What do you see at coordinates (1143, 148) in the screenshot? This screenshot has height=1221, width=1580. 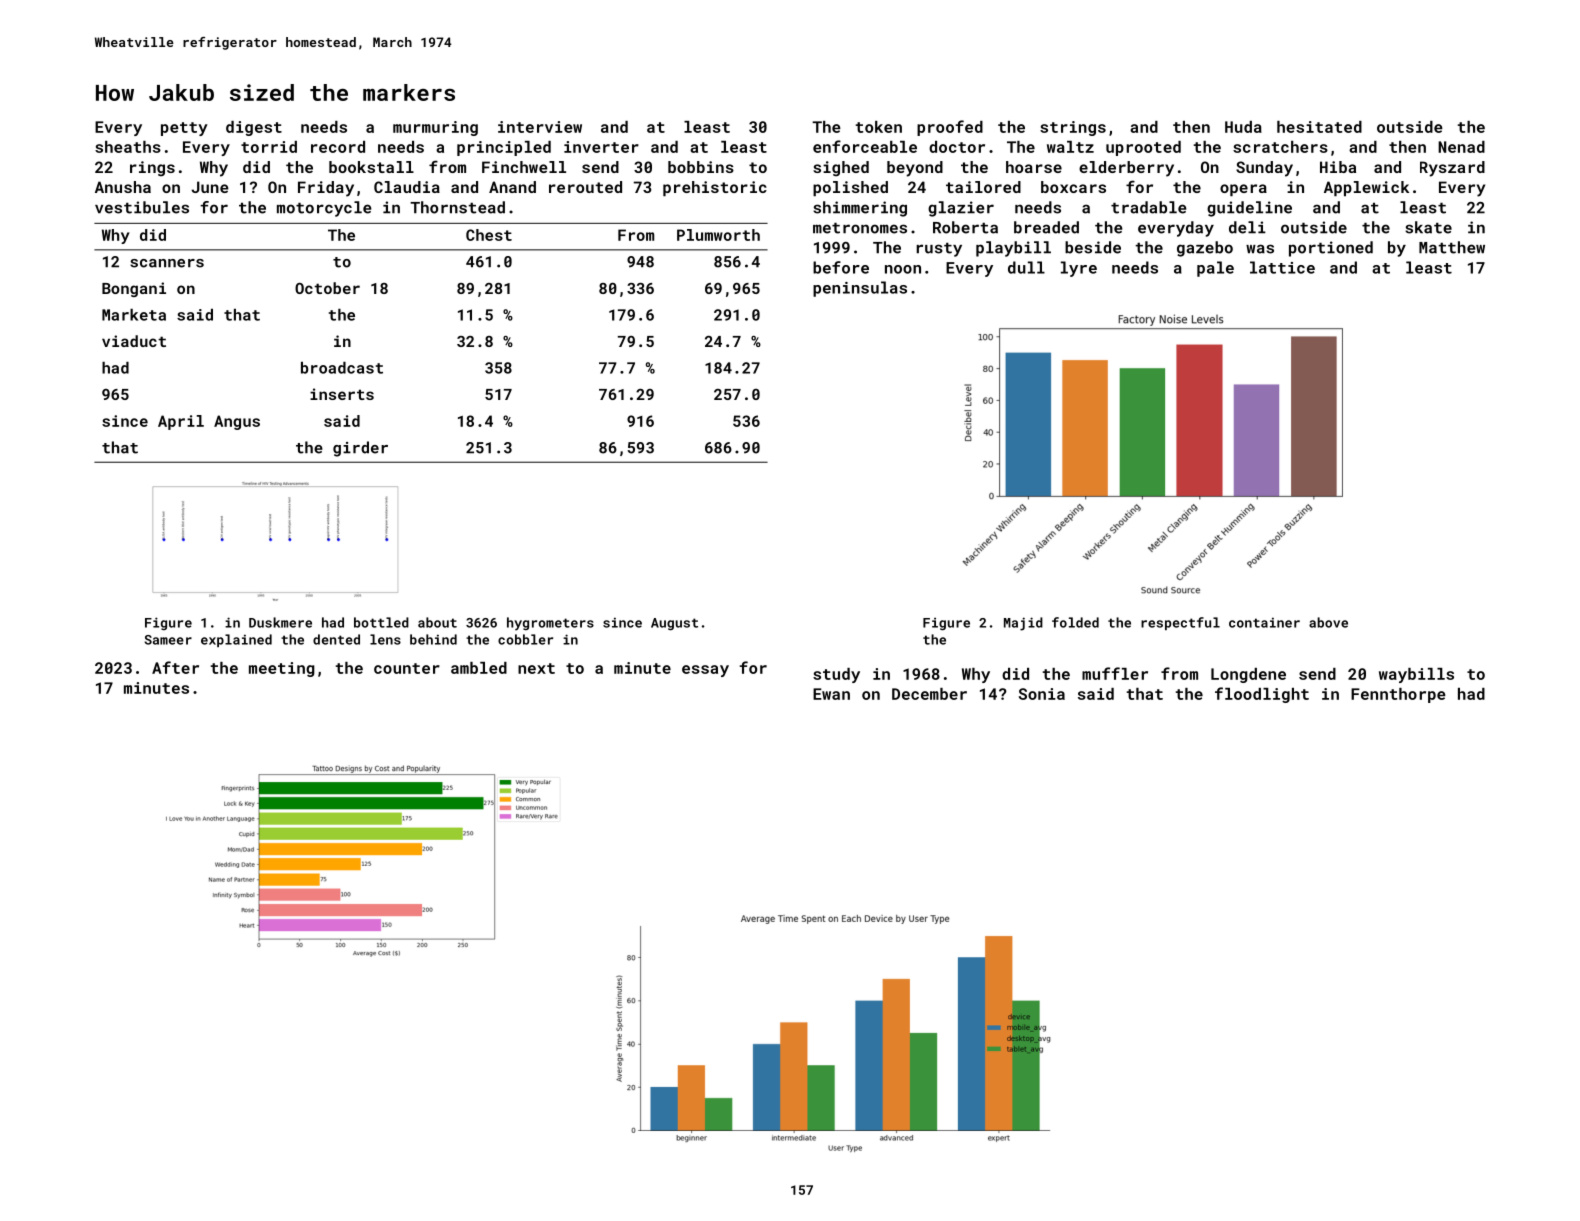 I see `uprooted` at bounding box center [1143, 148].
